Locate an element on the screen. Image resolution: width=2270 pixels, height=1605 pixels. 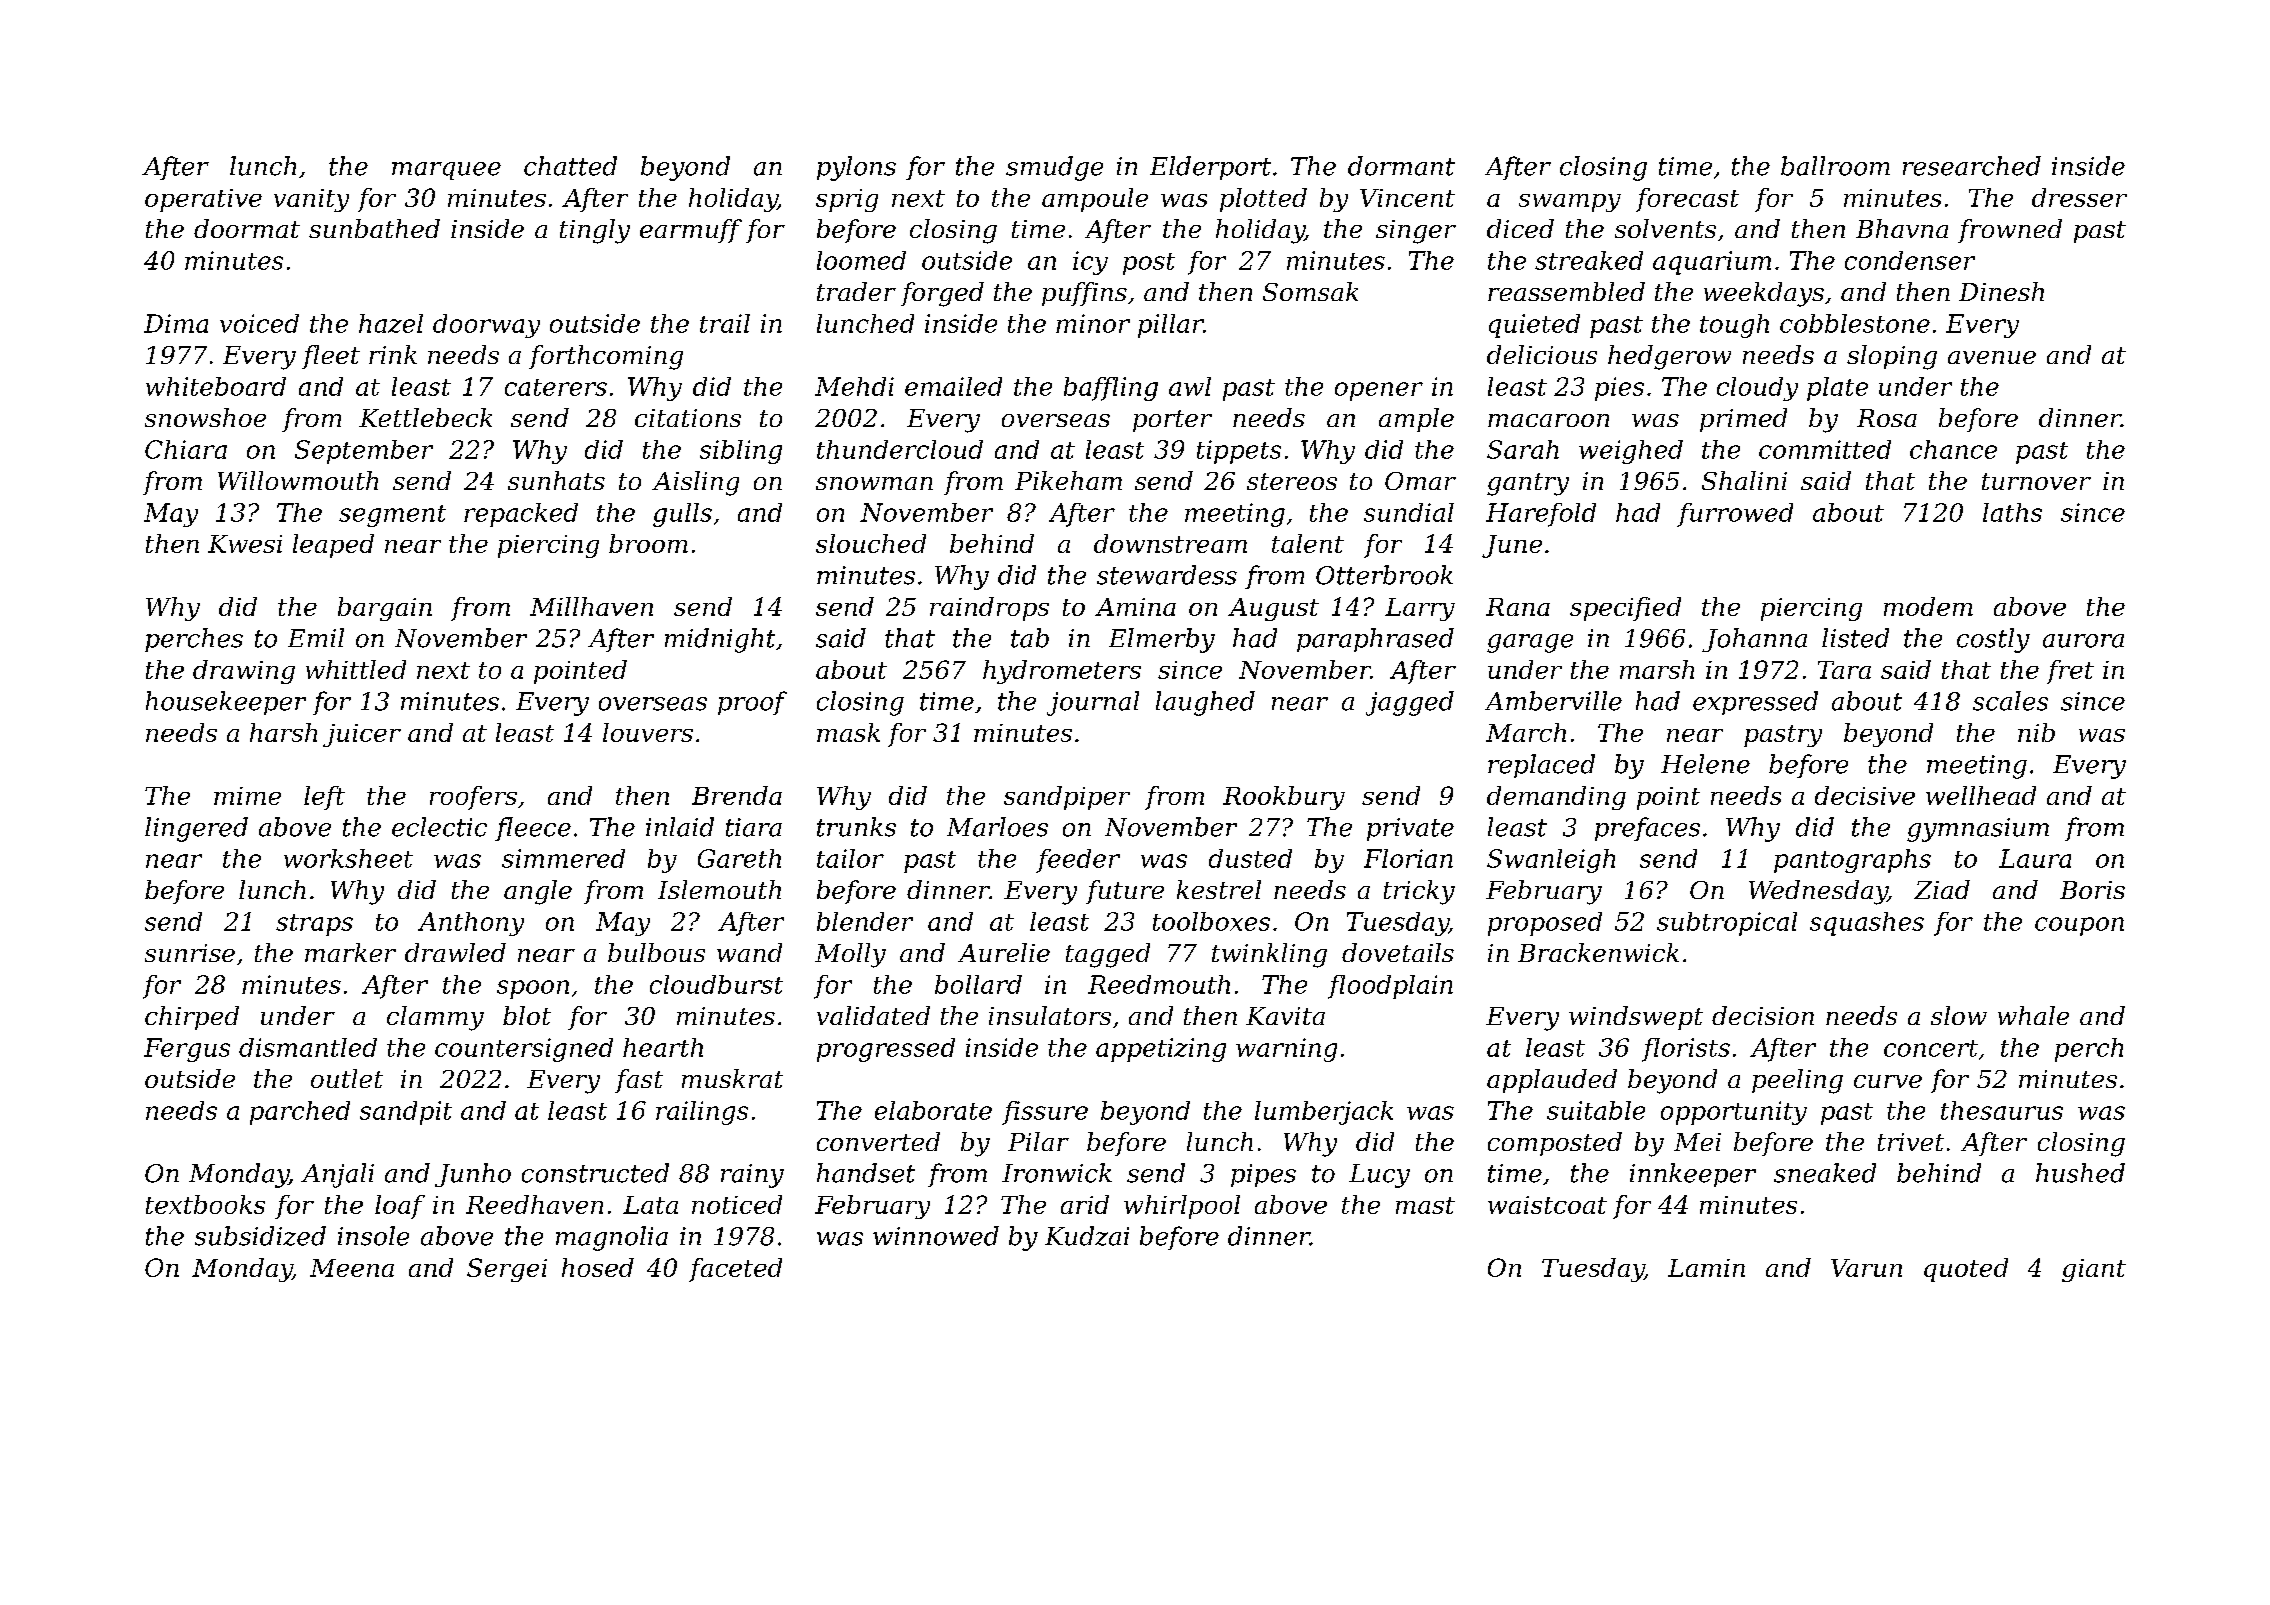
researched is located at coordinates (1972, 166).
